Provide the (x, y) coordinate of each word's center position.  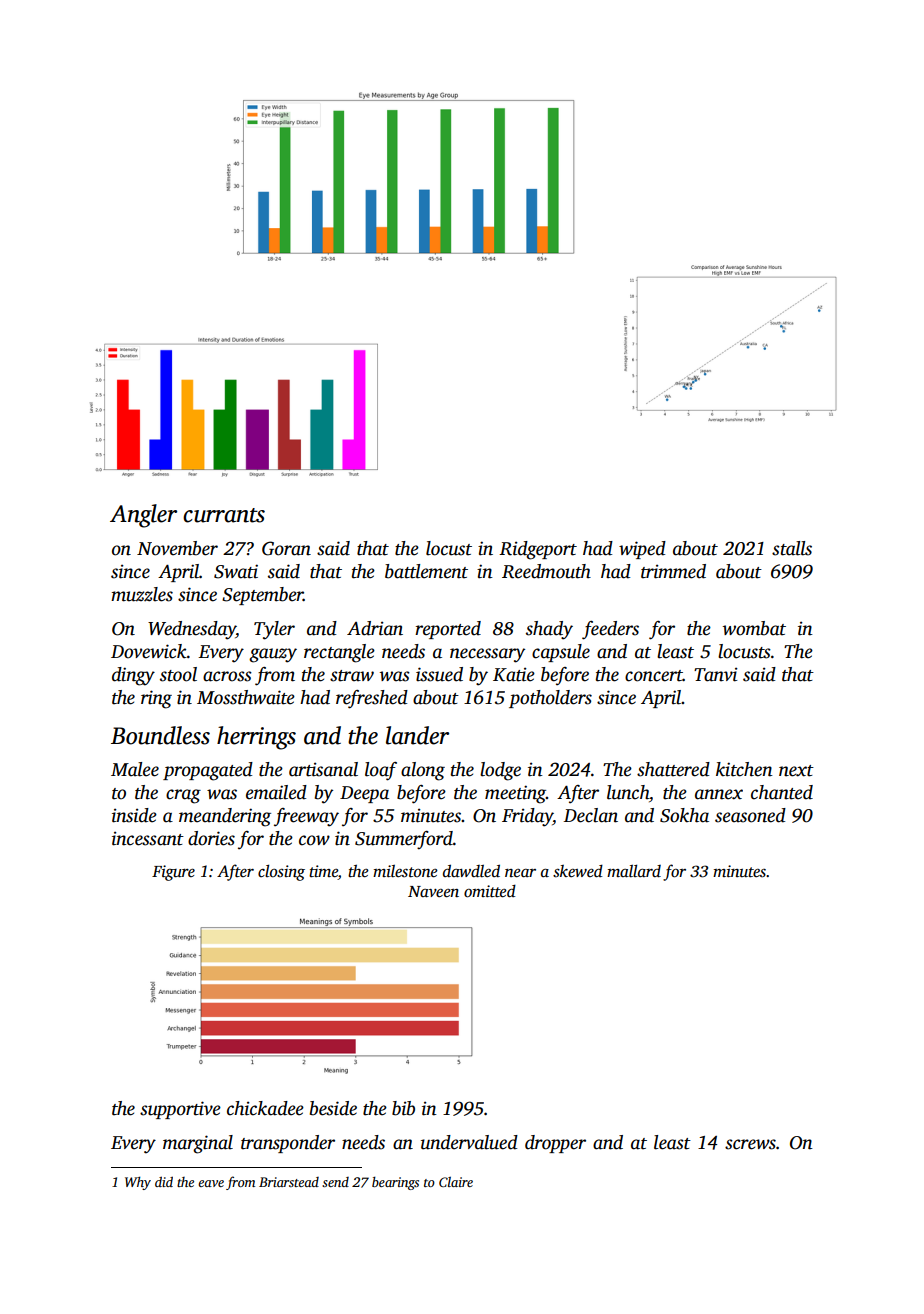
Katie (514, 674)
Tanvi (716, 674)
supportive (180, 1110)
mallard (634, 871)
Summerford (404, 840)
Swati (236, 571)
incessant (148, 838)
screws (750, 1144)
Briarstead (289, 1182)
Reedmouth (546, 571)
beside (333, 1108)
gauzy (273, 655)
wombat (754, 628)
